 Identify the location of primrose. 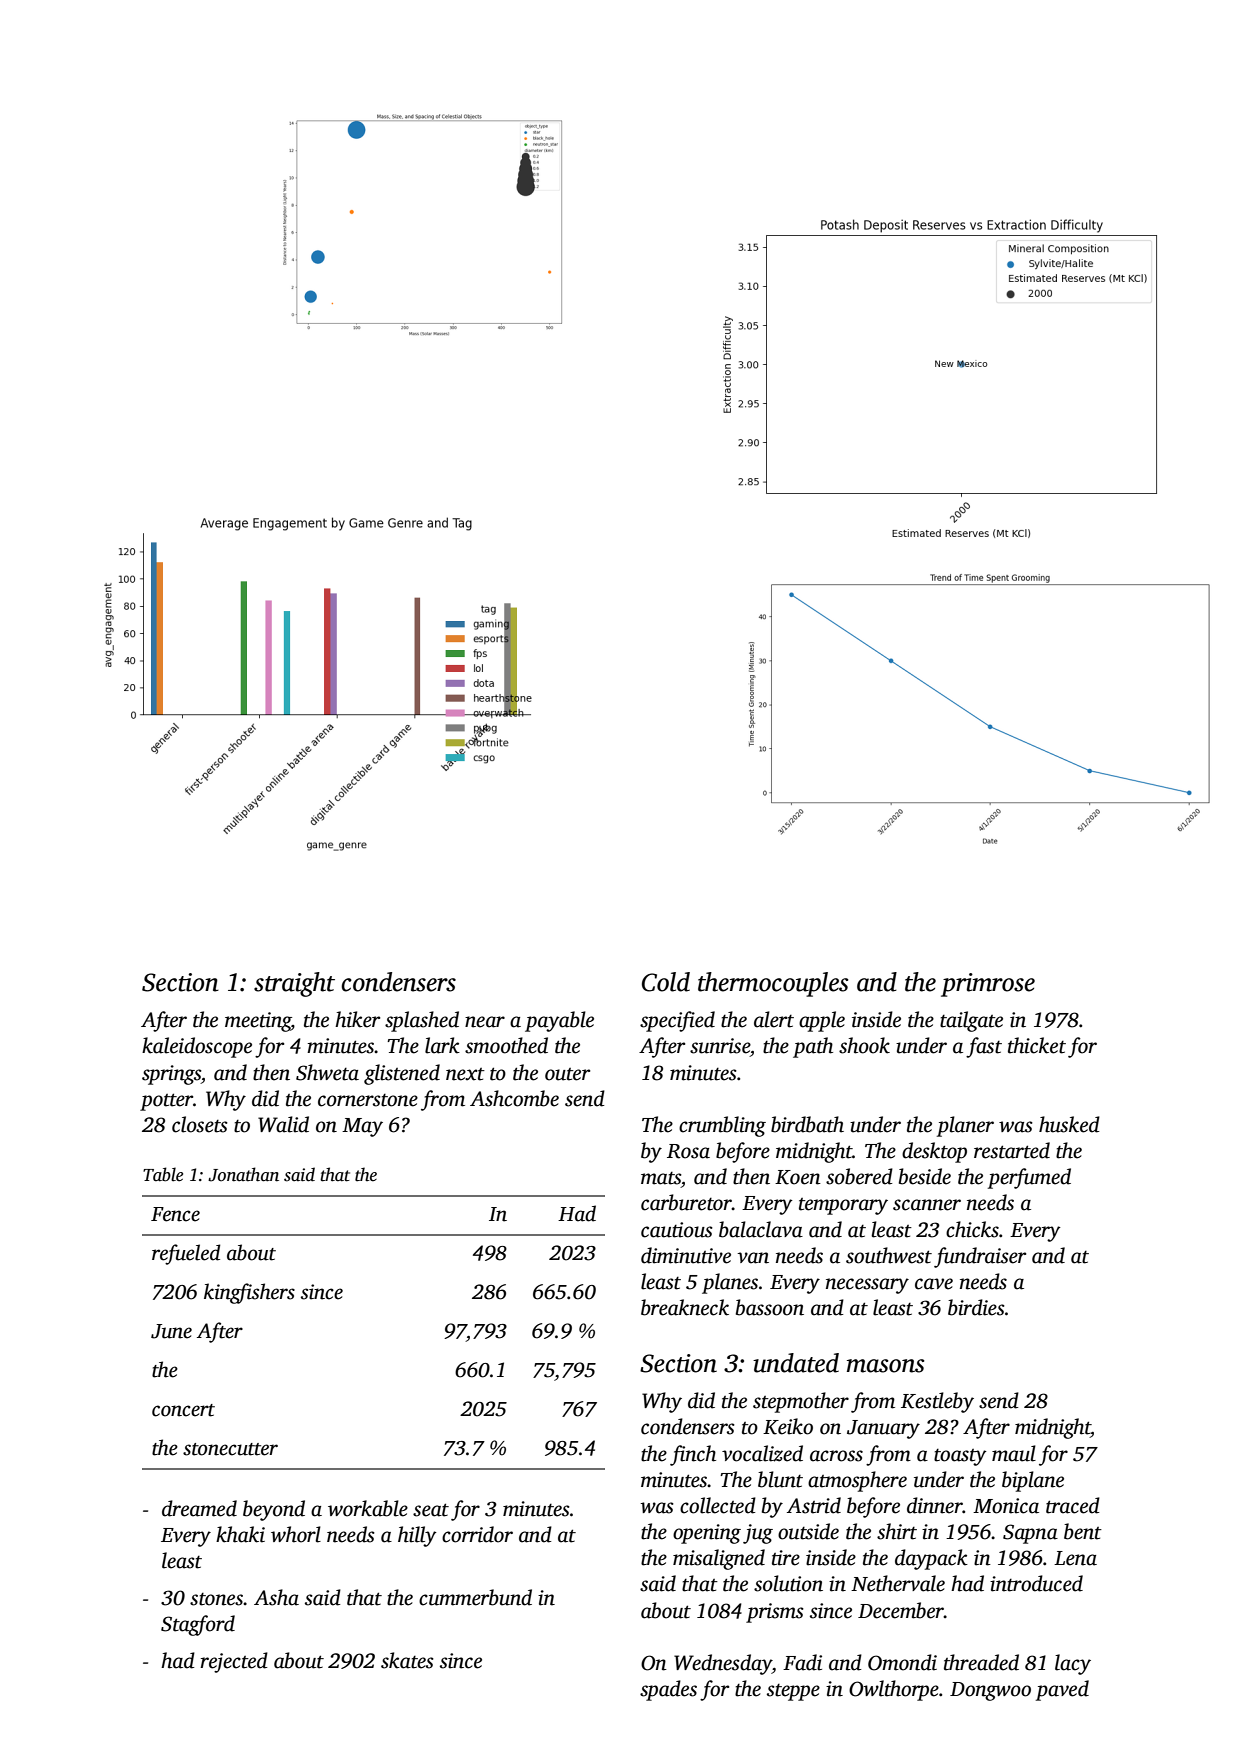
(988, 985).
